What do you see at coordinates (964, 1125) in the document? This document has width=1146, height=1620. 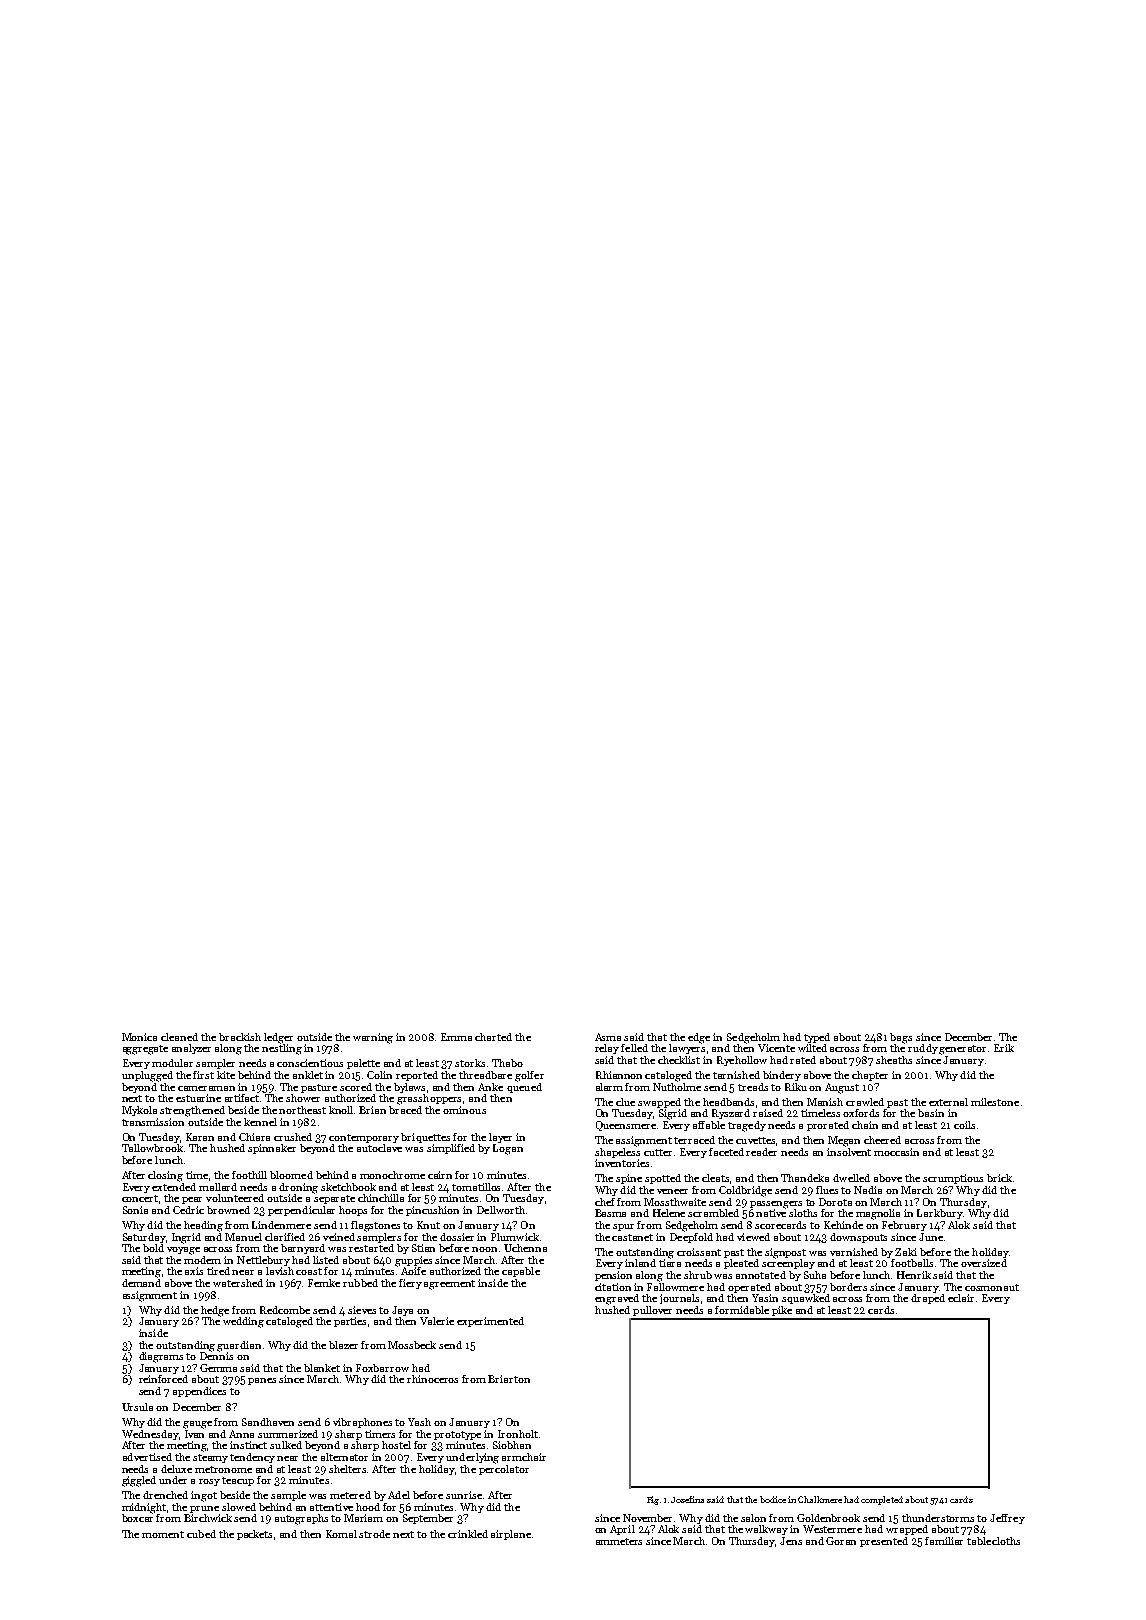 I see `coils` at bounding box center [964, 1125].
